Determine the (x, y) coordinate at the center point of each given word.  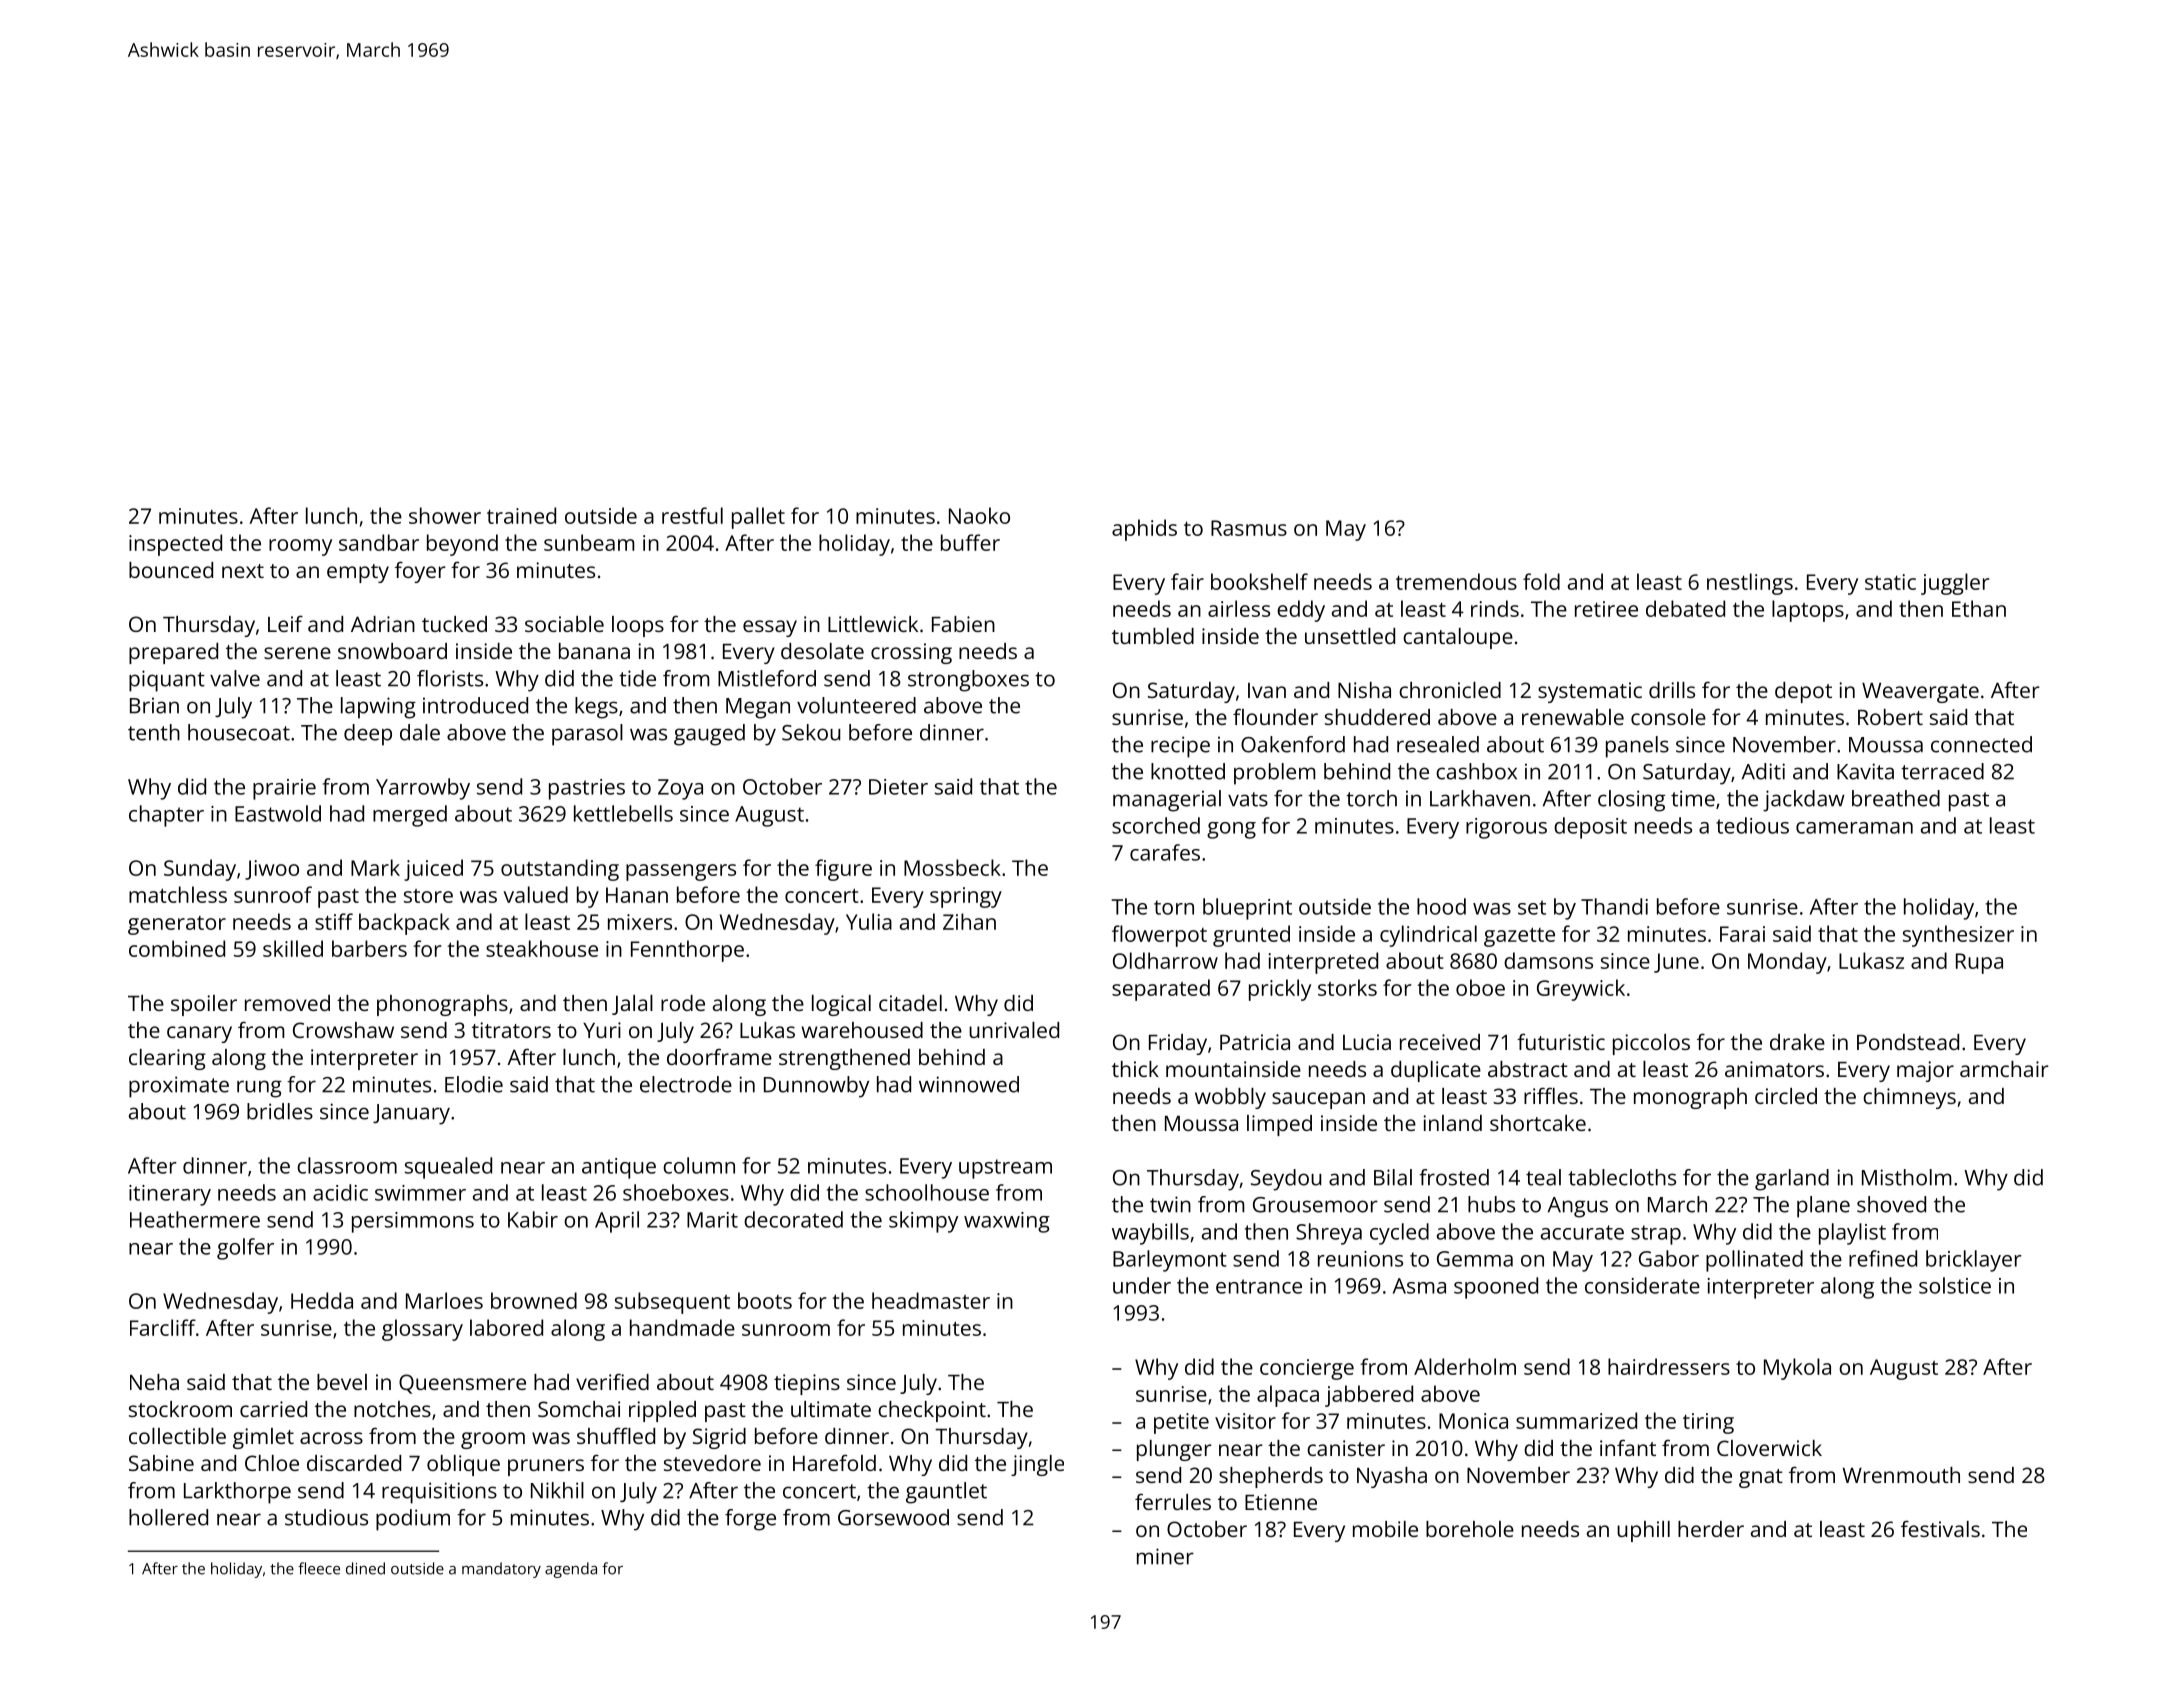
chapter (166, 816)
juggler (1955, 584)
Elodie (474, 1084)
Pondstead (1908, 1042)
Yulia (869, 921)
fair (1187, 581)
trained (521, 515)
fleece (319, 1568)
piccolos (1651, 1044)
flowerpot (1159, 936)
